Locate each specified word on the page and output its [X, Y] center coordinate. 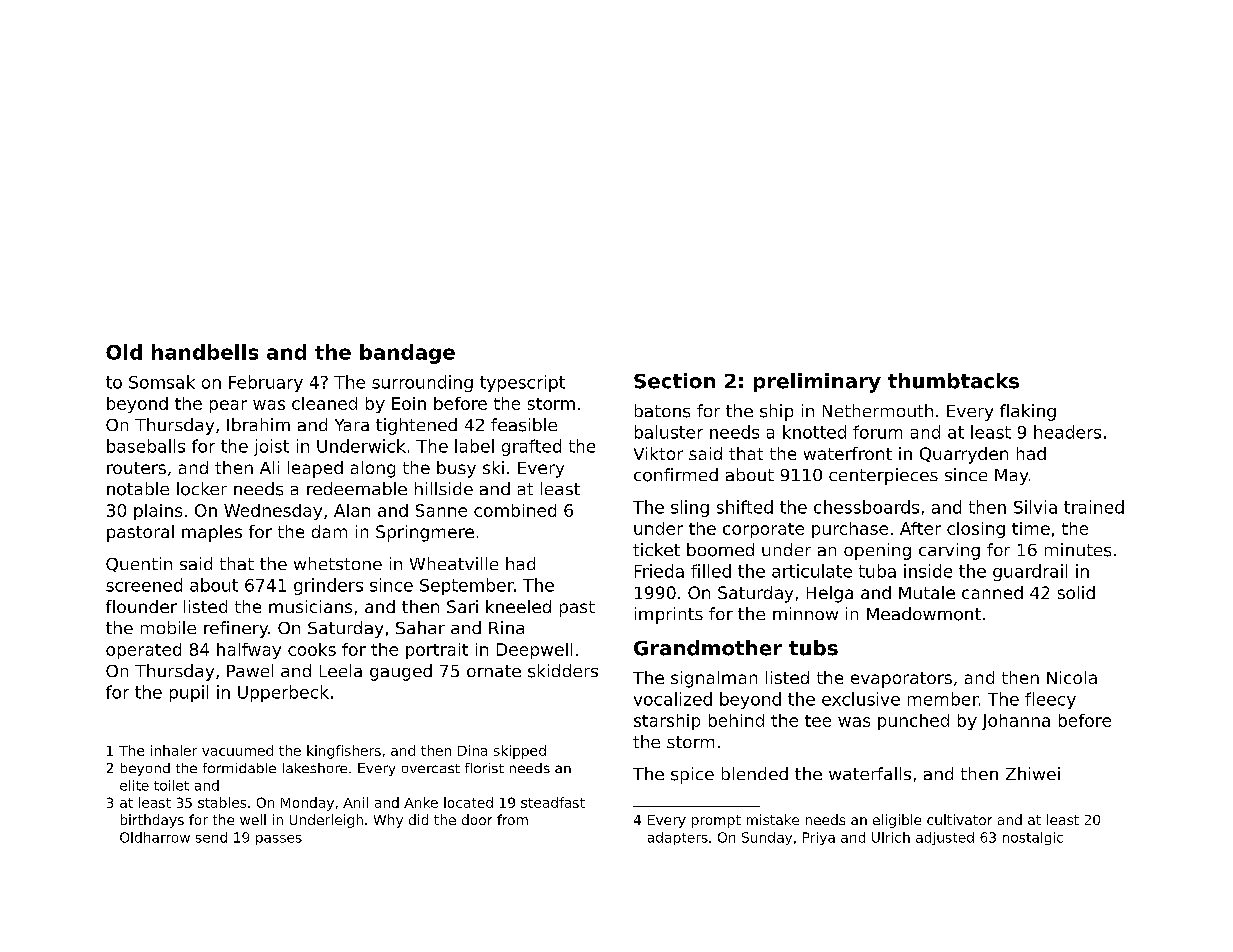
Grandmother [708, 648]
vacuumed [237, 750]
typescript [522, 383]
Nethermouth [878, 410]
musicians [310, 606]
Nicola [1072, 677]
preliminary [817, 383]
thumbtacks [953, 381]
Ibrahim [258, 424]
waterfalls [870, 773]
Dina [472, 750]
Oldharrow [155, 837]
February [266, 383]
